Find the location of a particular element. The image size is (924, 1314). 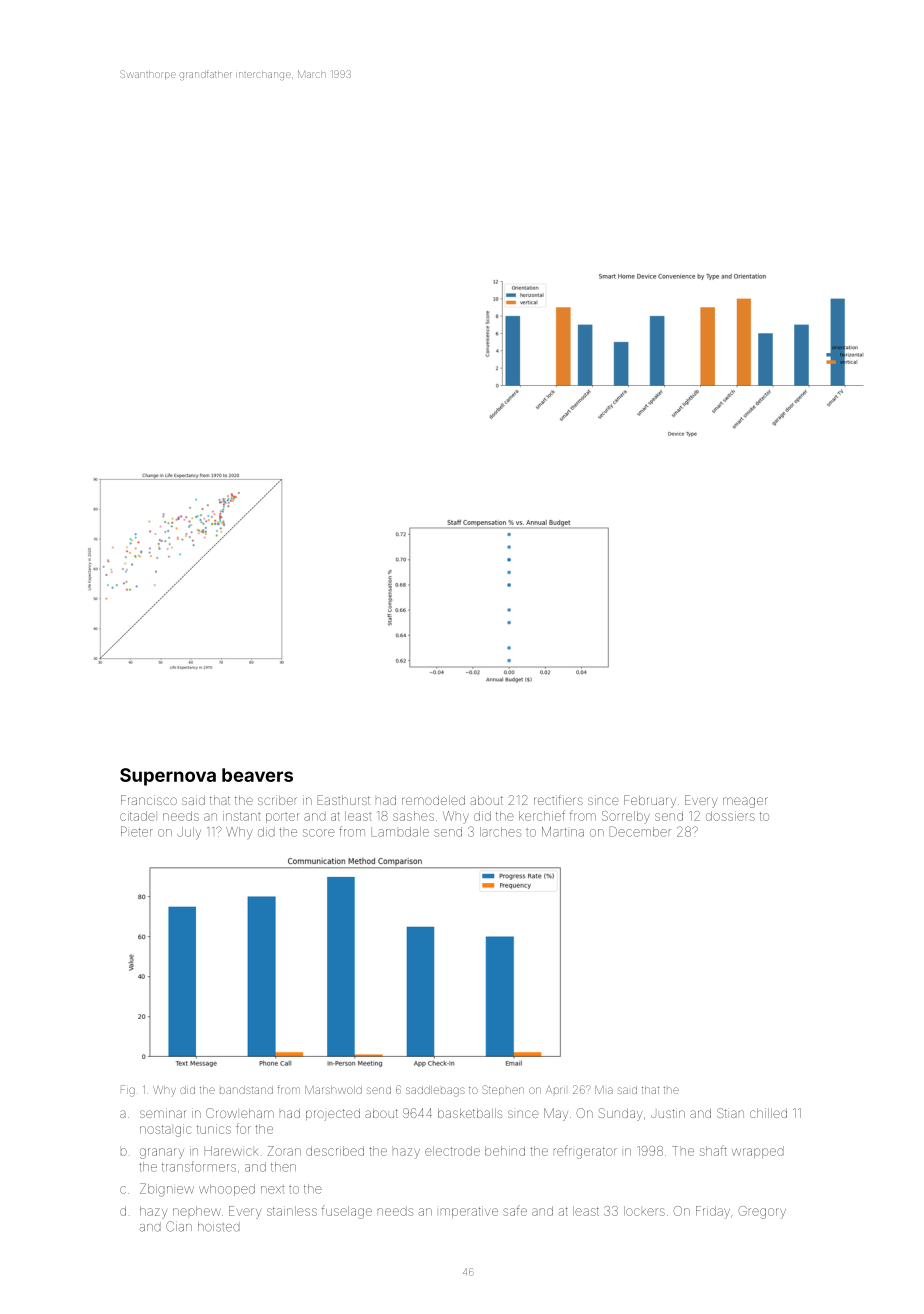

dossiers is located at coordinates (730, 816).
